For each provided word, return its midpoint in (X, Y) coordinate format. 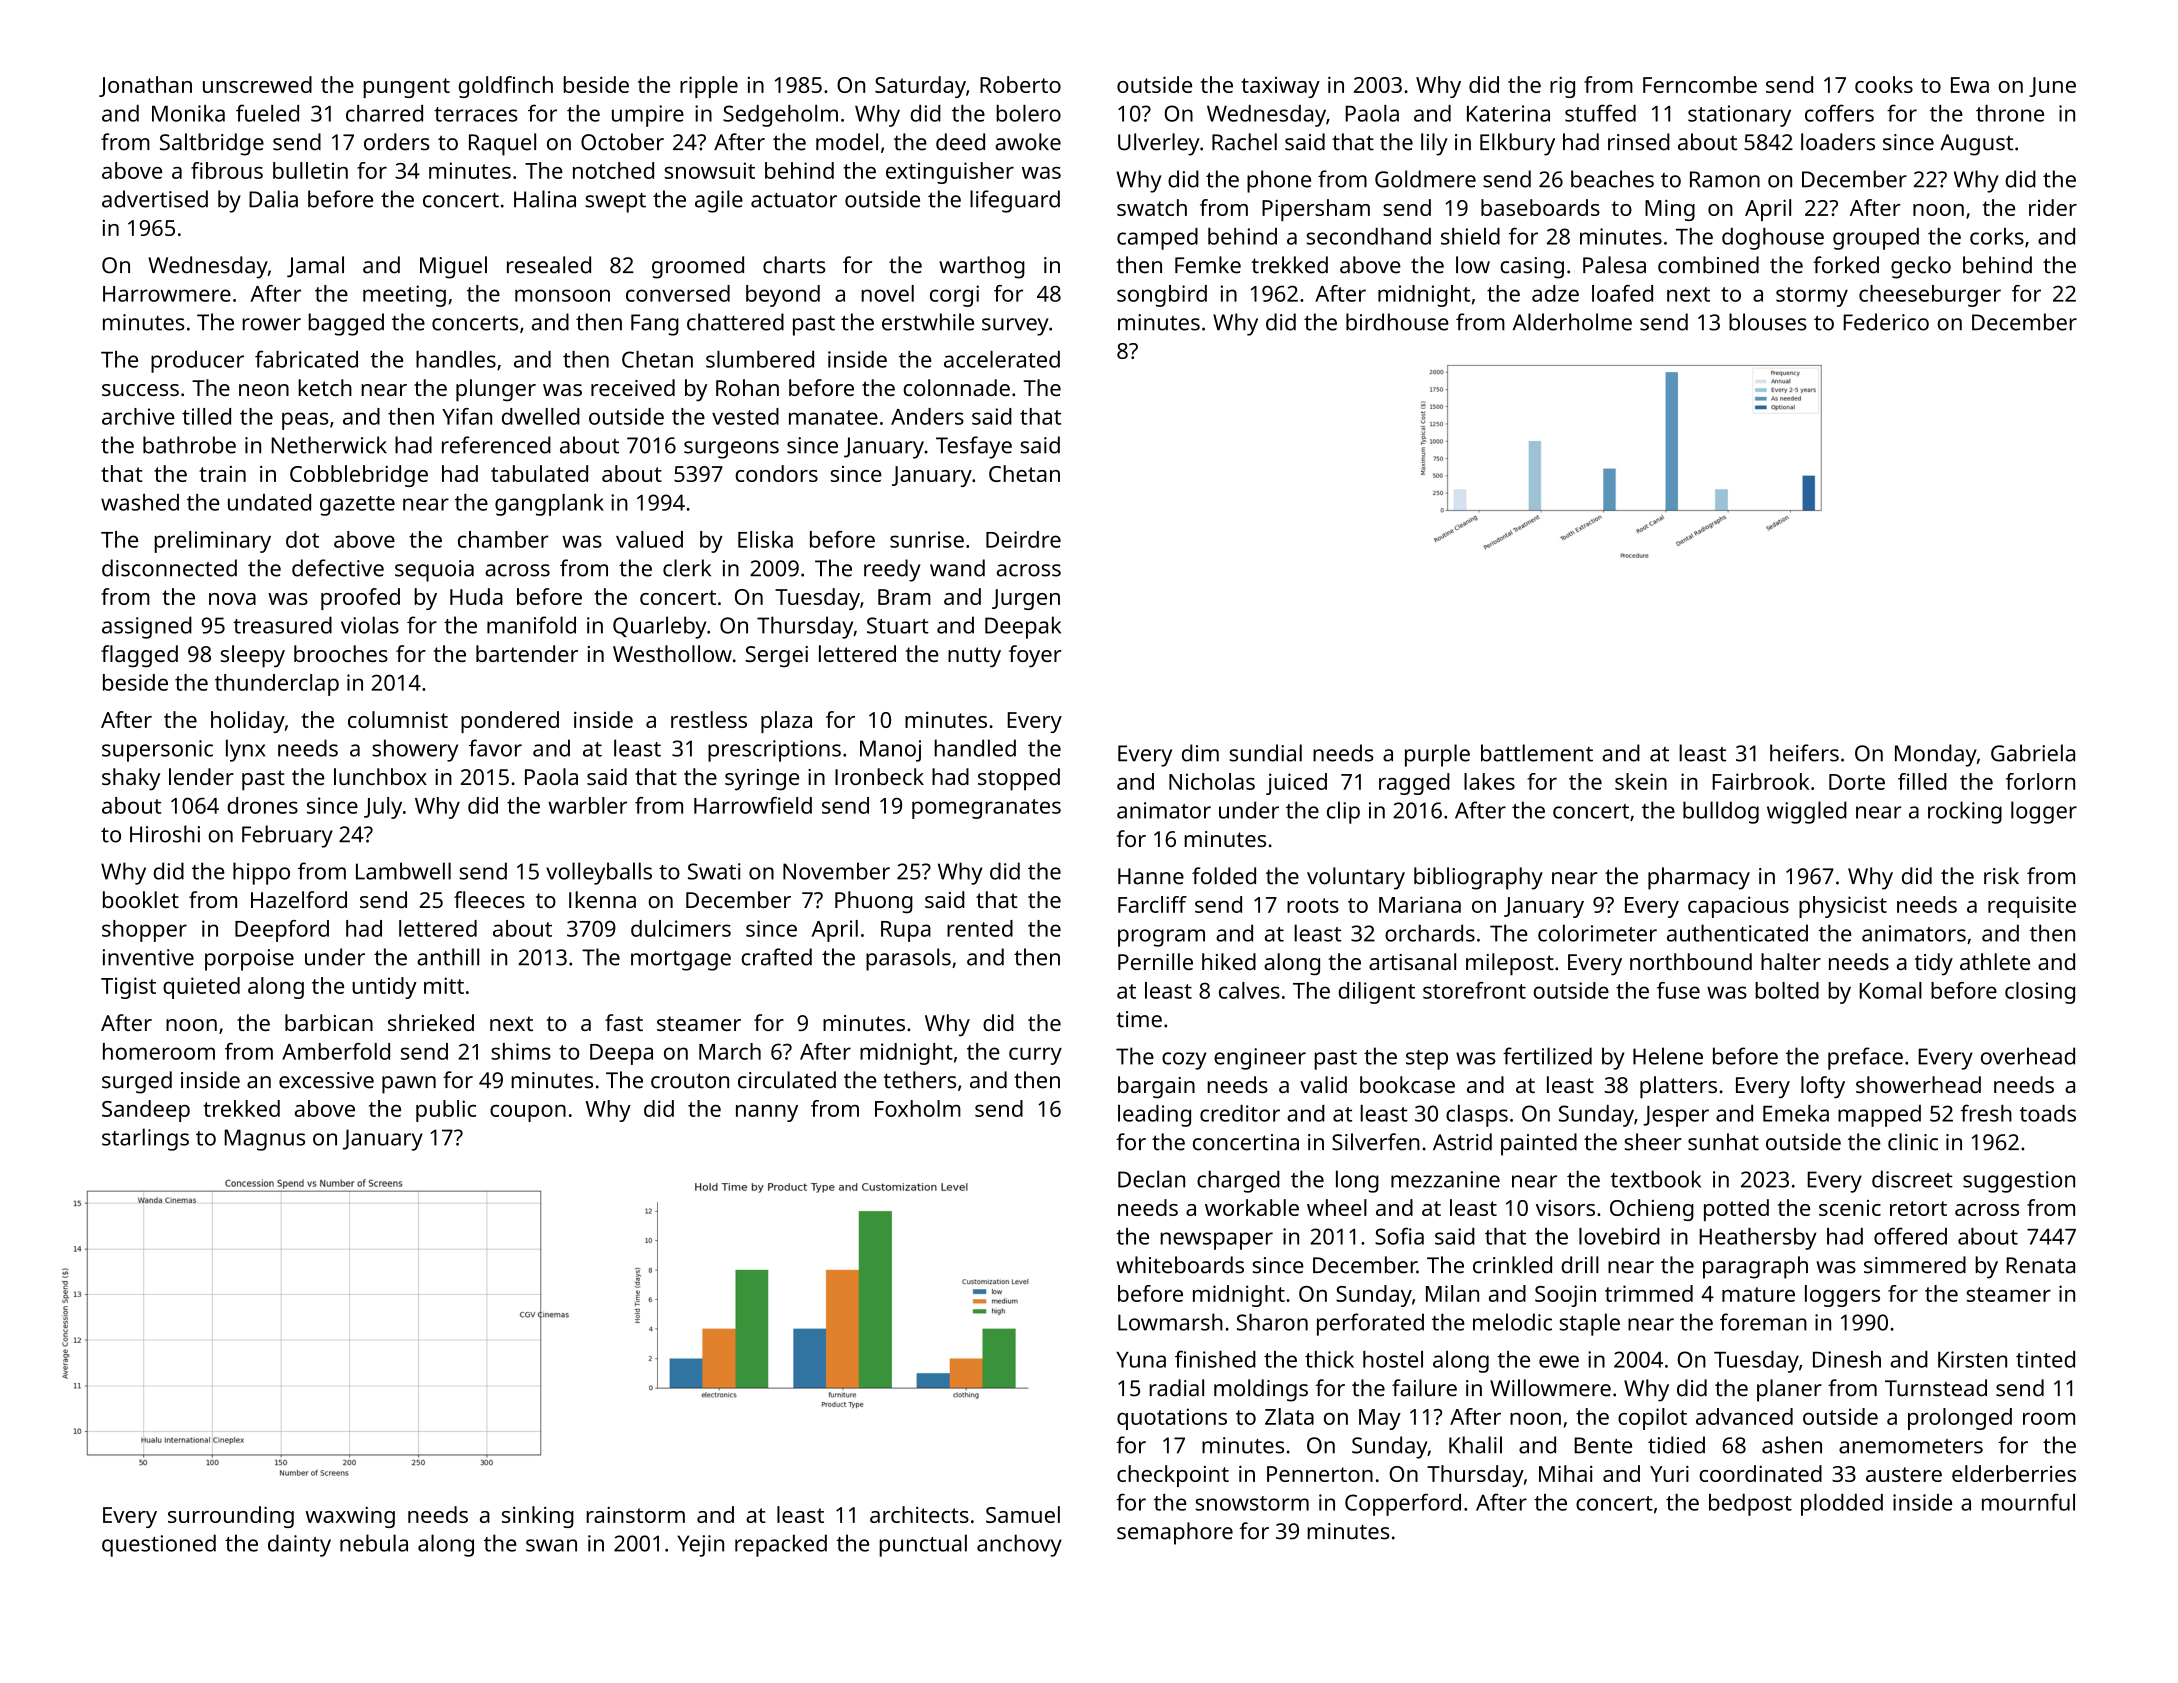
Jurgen (1026, 599)
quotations (1172, 1419)
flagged (139, 656)
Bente (1603, 1445)
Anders (927, 416)
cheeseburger (1930, 296)
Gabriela (2033, 753)
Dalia (273, 199)
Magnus (265, 1140)
